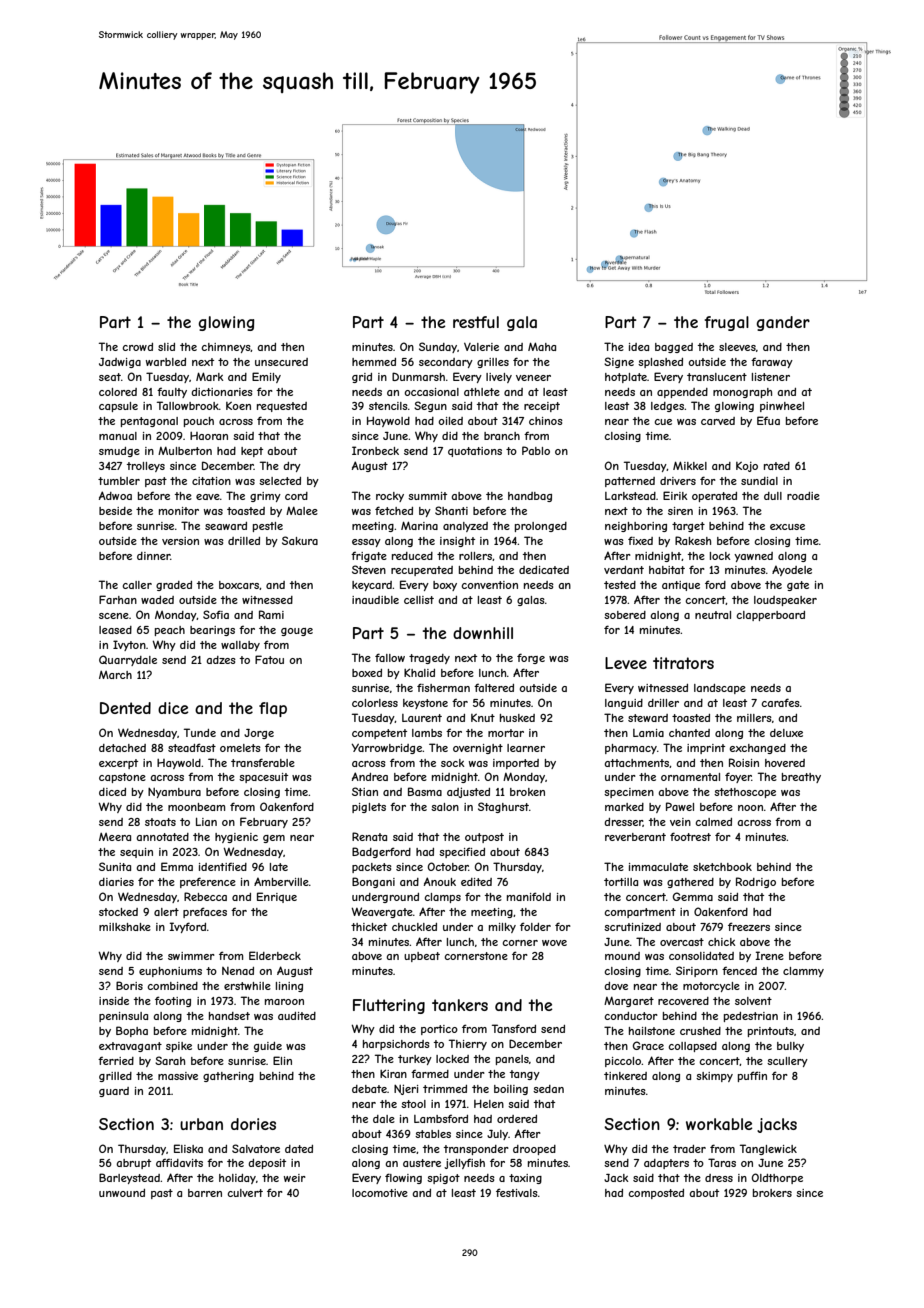 The image size is (924, 1308). I want to click on crowd, so click(137, 347).
